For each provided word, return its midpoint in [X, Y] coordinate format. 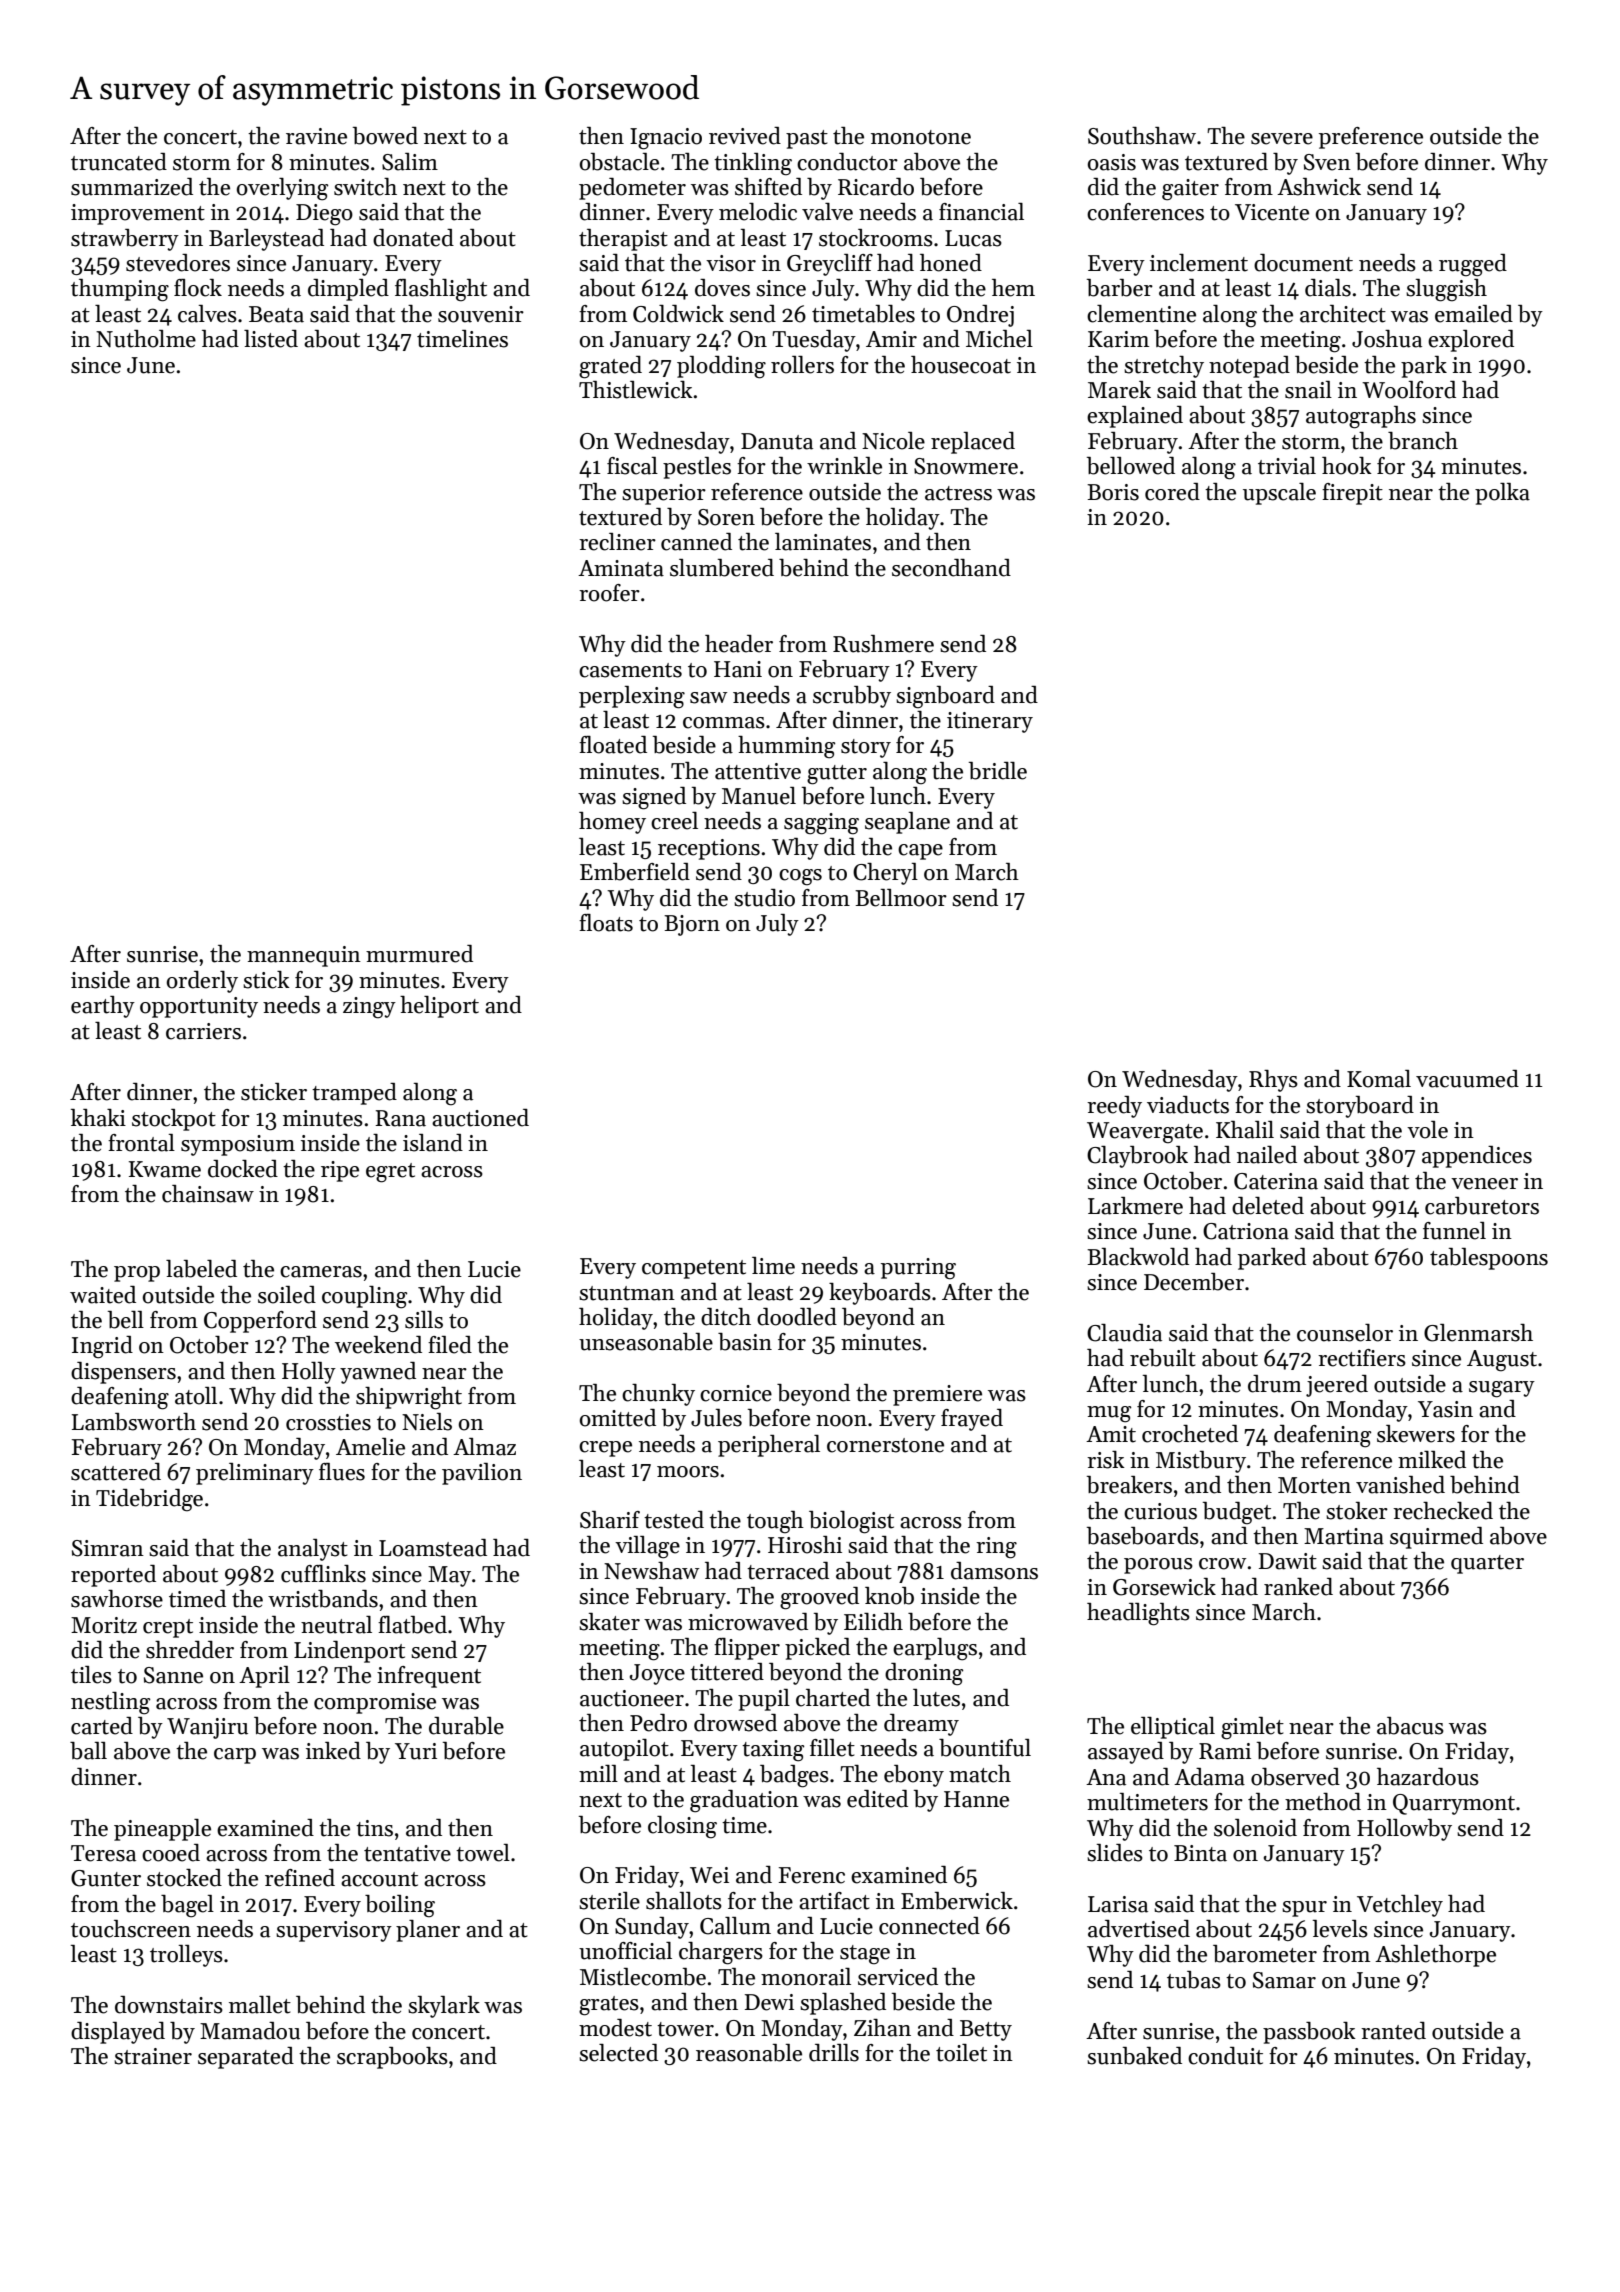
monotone [921, 137]
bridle [998, 771]
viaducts [1188, 1105]
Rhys [1273, 1081]
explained [1135, 417]
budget [1237, 1513]
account [379, 1879]
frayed [972, 1420]
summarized [132, 187]
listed [271, 339]
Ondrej [980, 316]
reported [113, 1576]
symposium [238, 1145]
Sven [1327, 162]
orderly [202, 982]
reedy [1114, 1107]
